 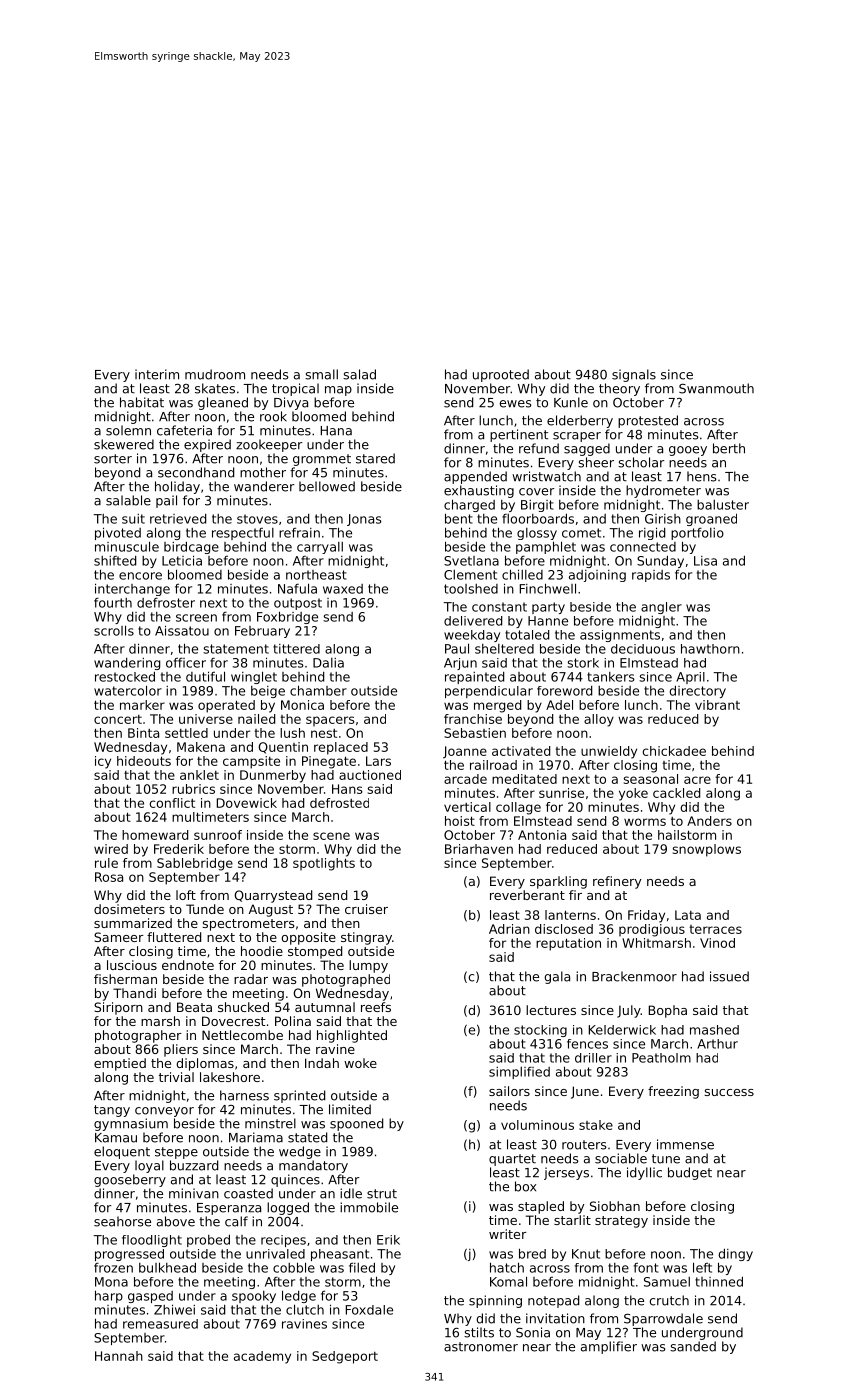 I want to click on elderberry, so click(x=580, y=421).
